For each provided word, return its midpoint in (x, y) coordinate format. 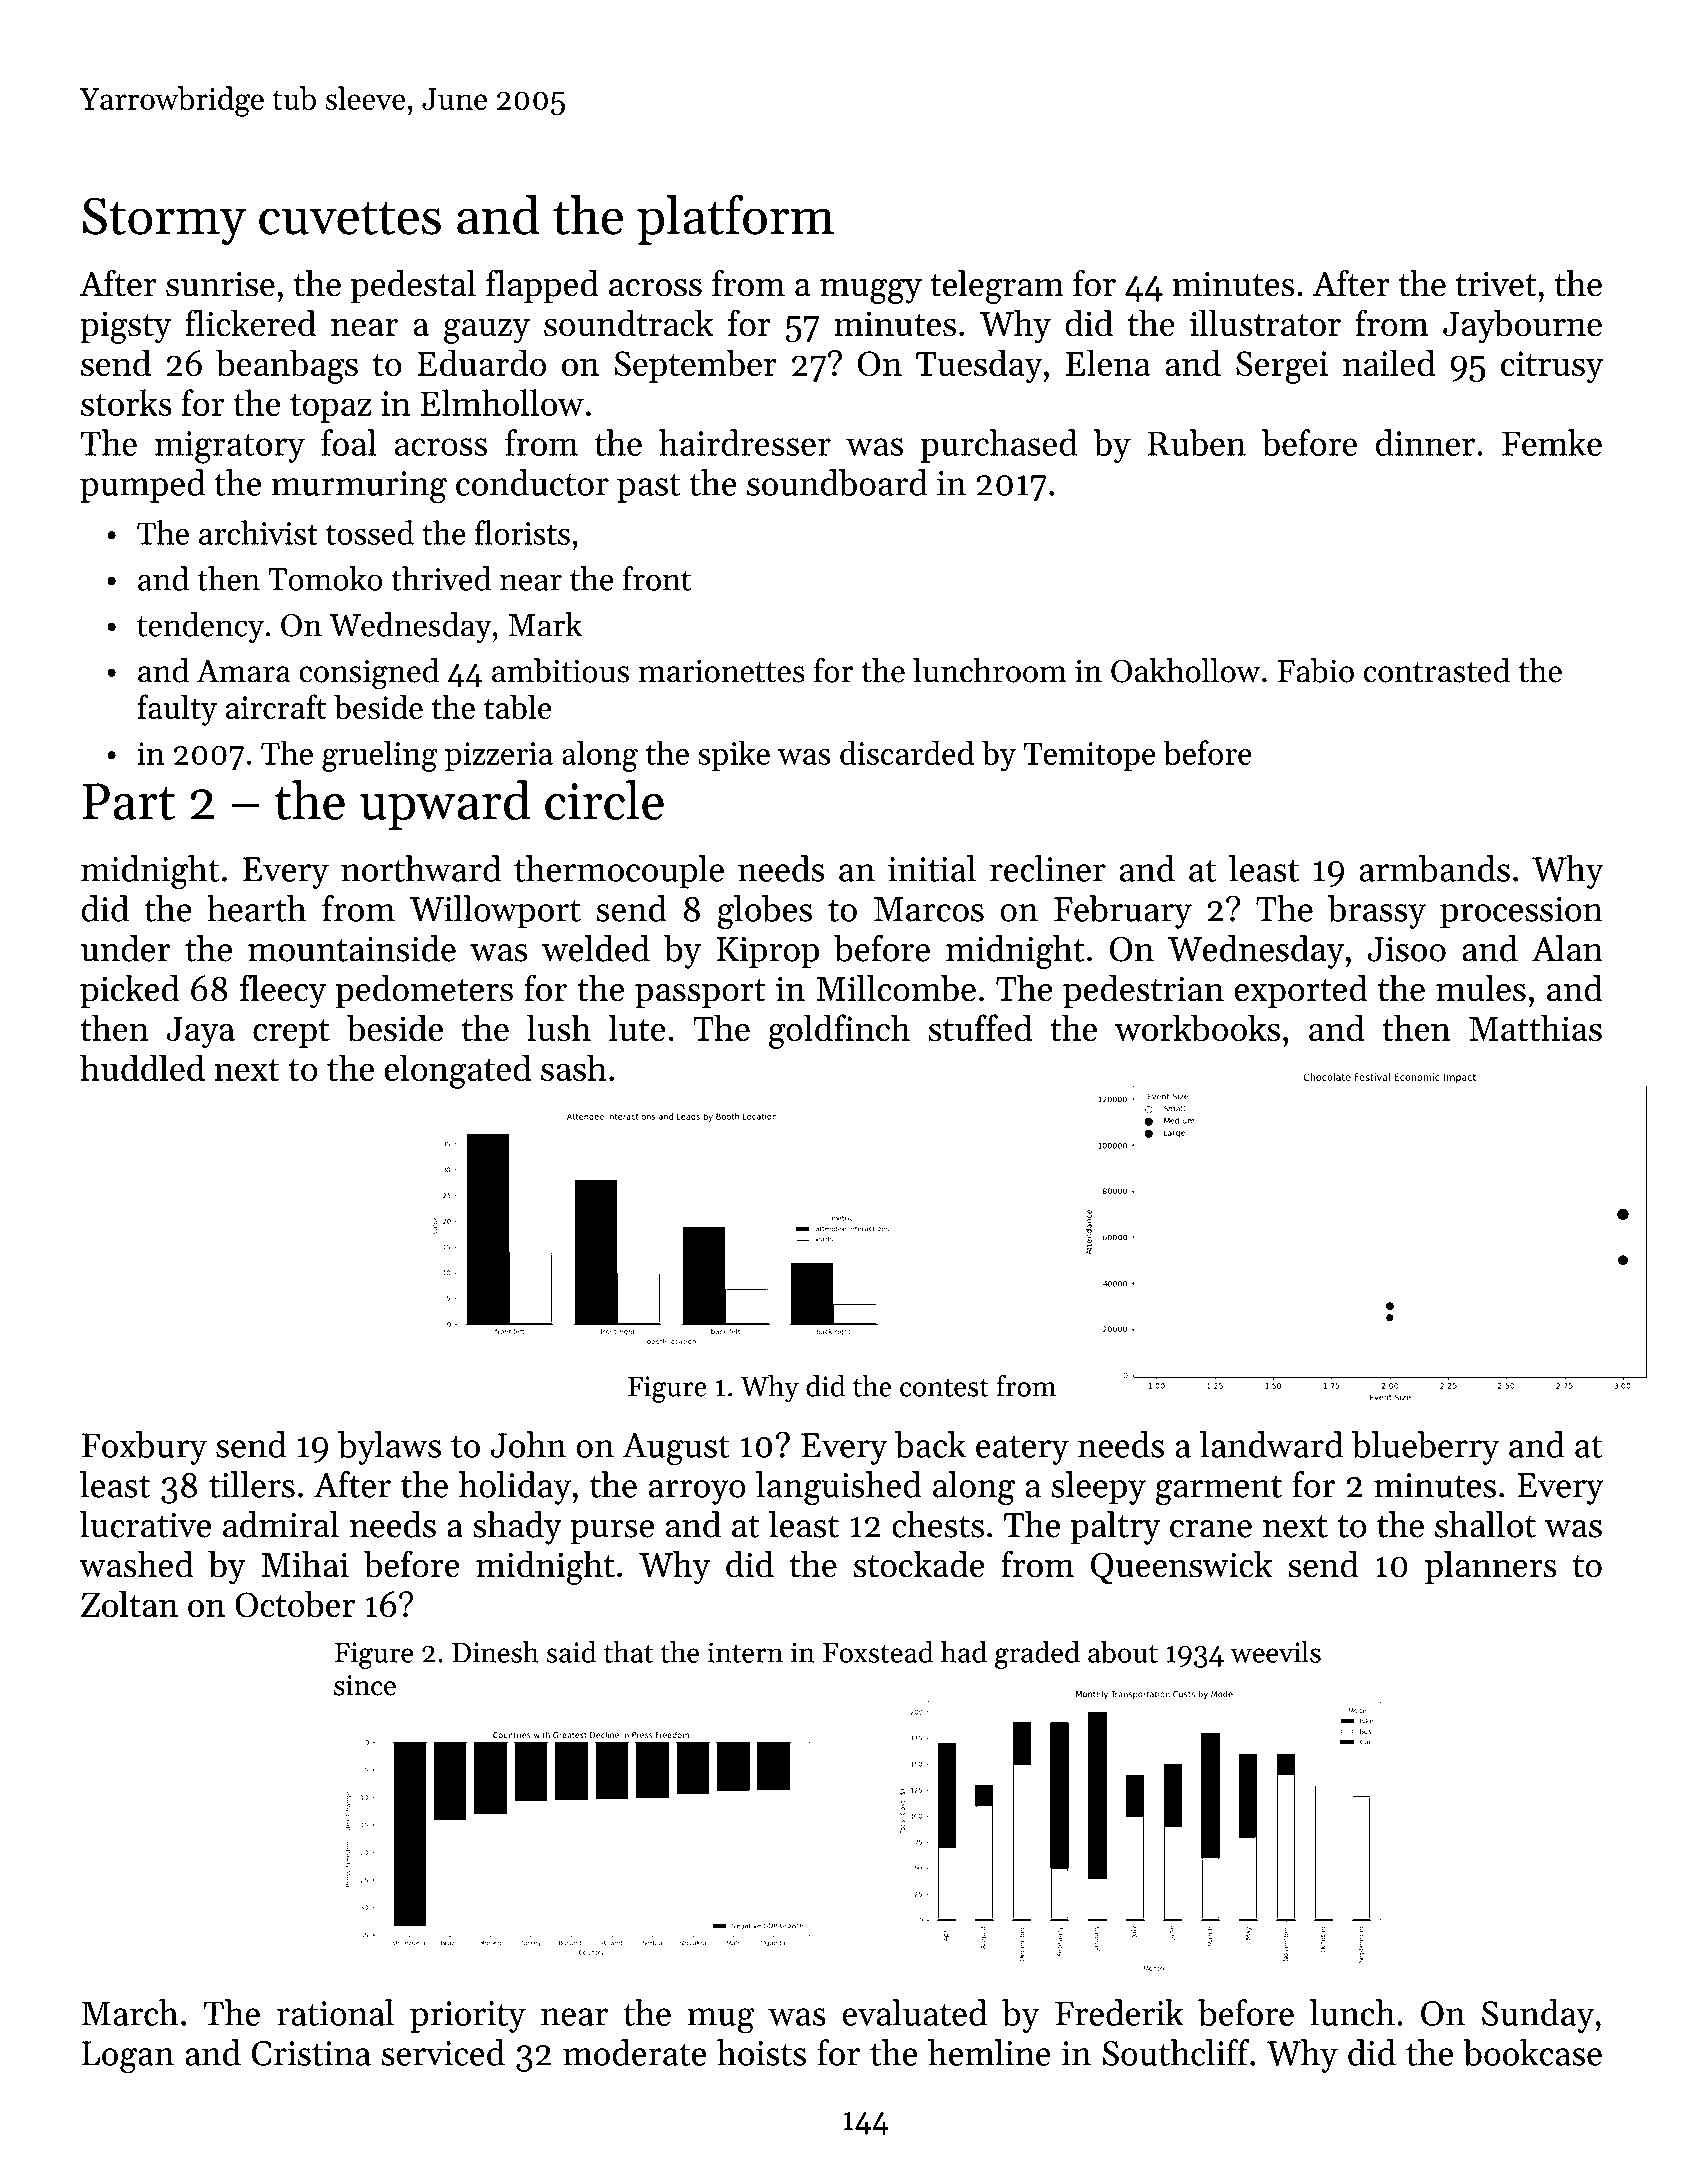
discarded (907, 752)
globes (764, 912)
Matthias (1535, 1028)
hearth (257, 908)
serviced (443, 2052)
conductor (532, 482)
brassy (1377, 912)
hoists (761, 2052)
